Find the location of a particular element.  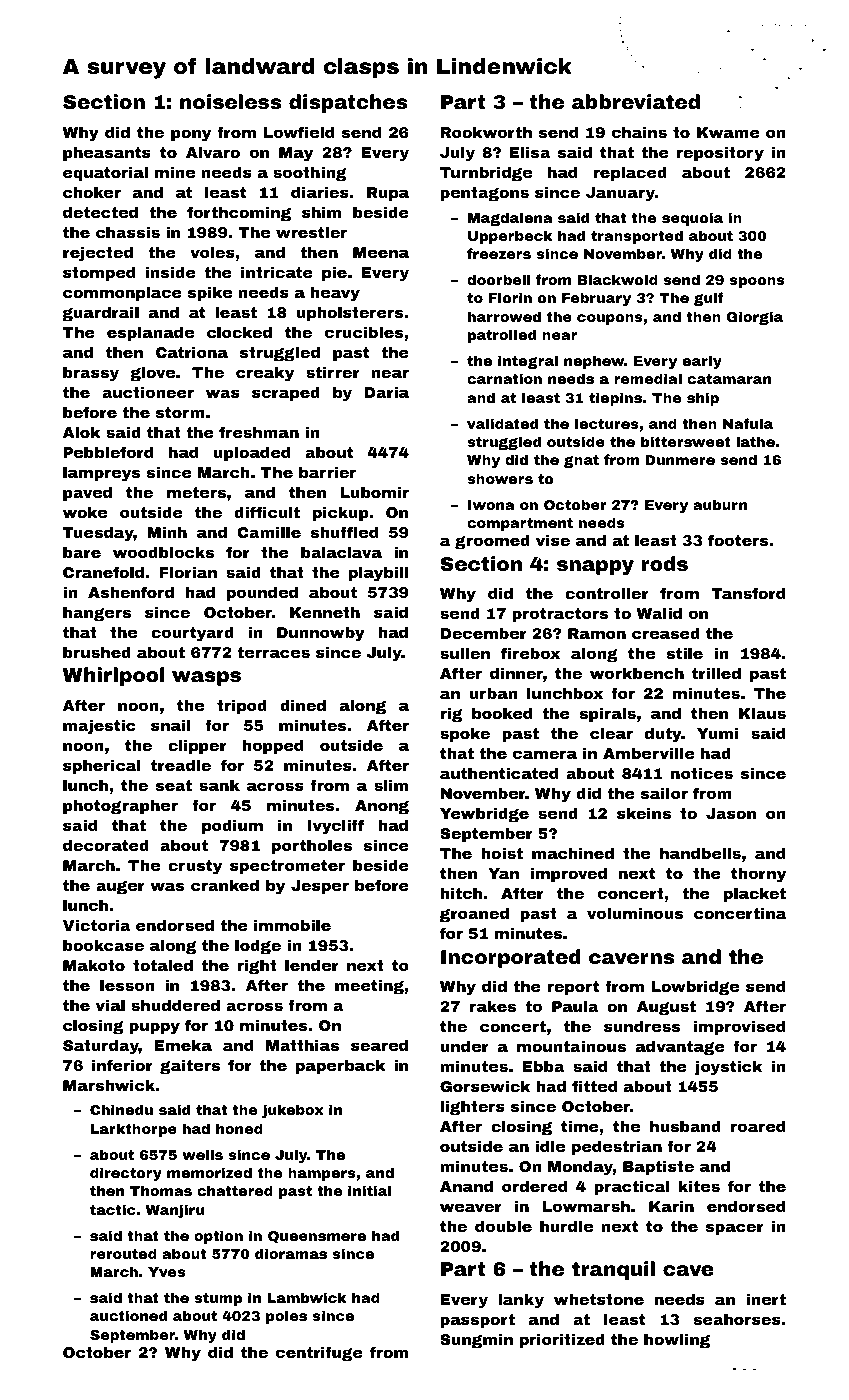

decorated is located at coordinates (106, 845).
